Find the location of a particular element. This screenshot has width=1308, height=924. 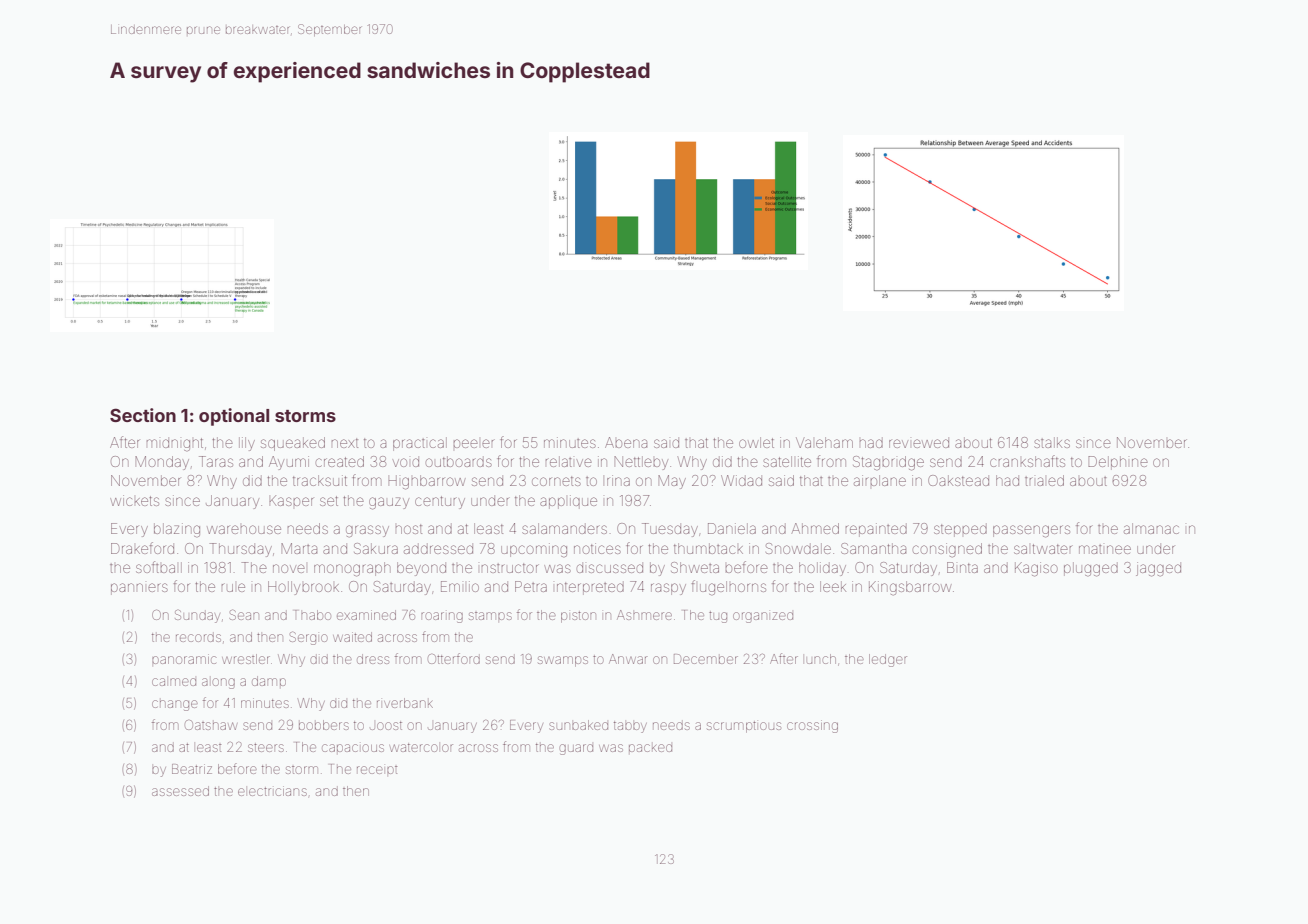

owlet is located at coordinates (756, 442).
